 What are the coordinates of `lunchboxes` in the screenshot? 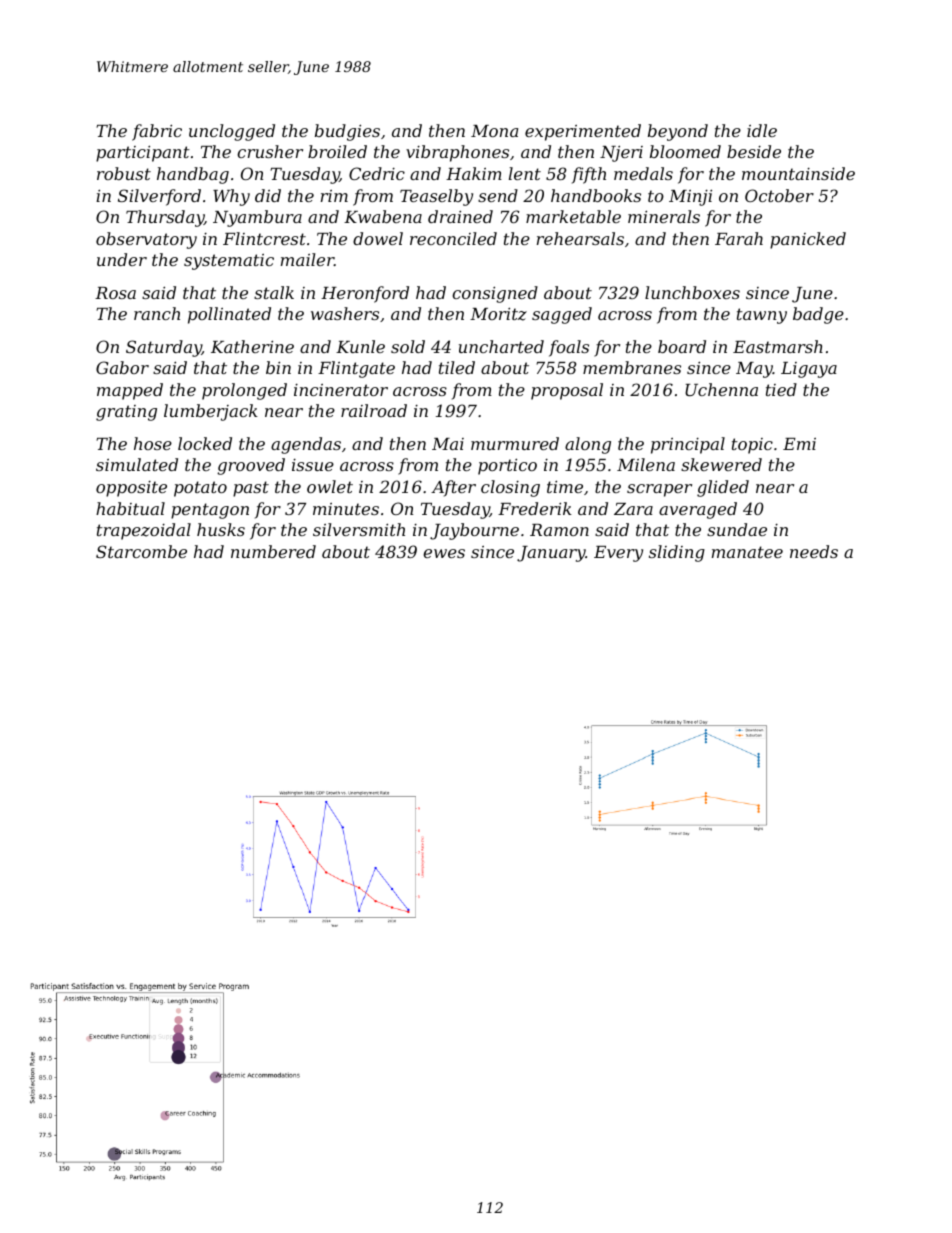 It's located at (692, 292).
